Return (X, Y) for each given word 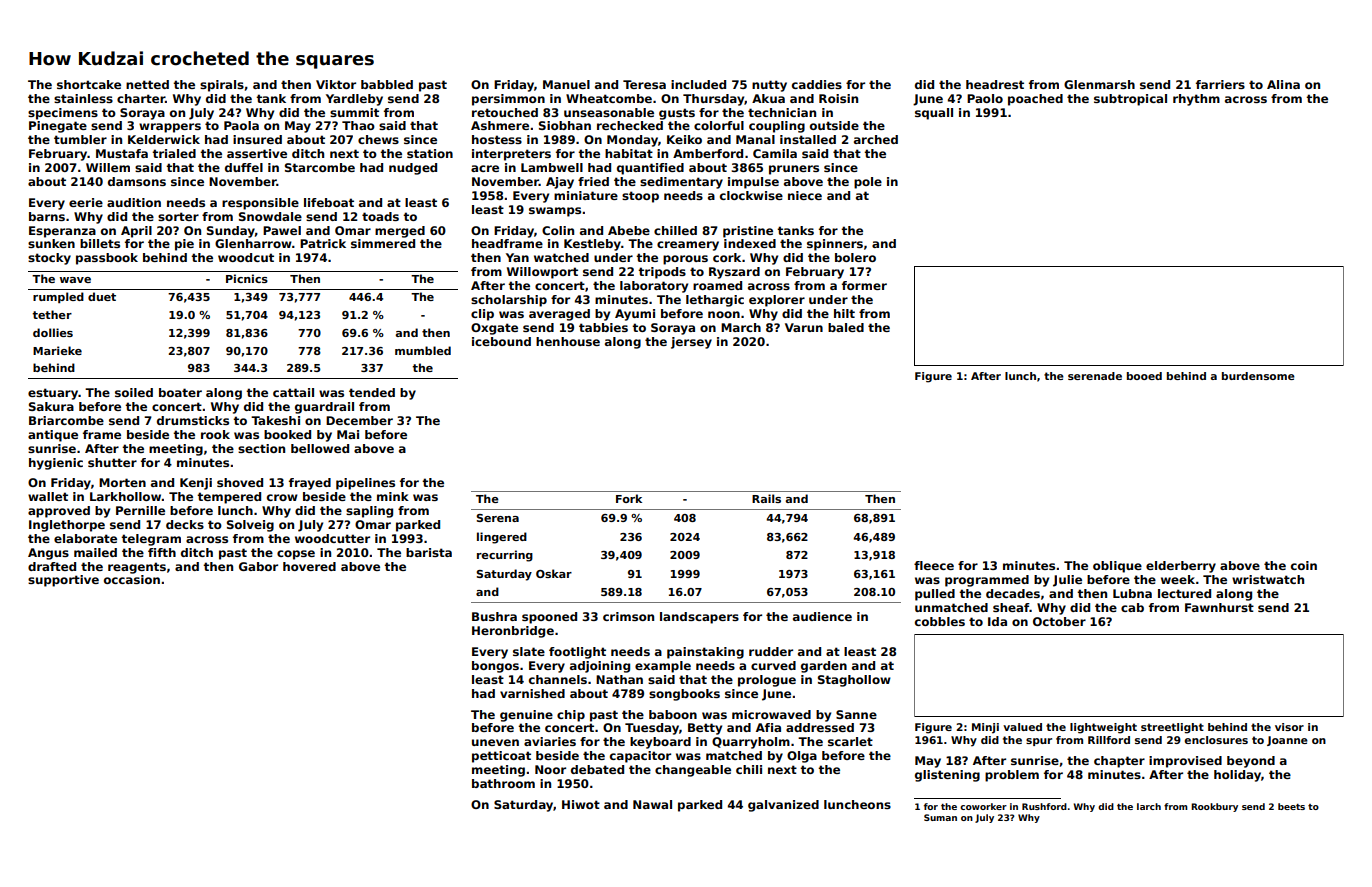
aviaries (550, 741)
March (741, 327)
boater (180, 392)
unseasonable (609, 112)
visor (1289, 727)
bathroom (503, 783)
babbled (387, 84)
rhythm (1196, 100)
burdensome (1258, 376)
